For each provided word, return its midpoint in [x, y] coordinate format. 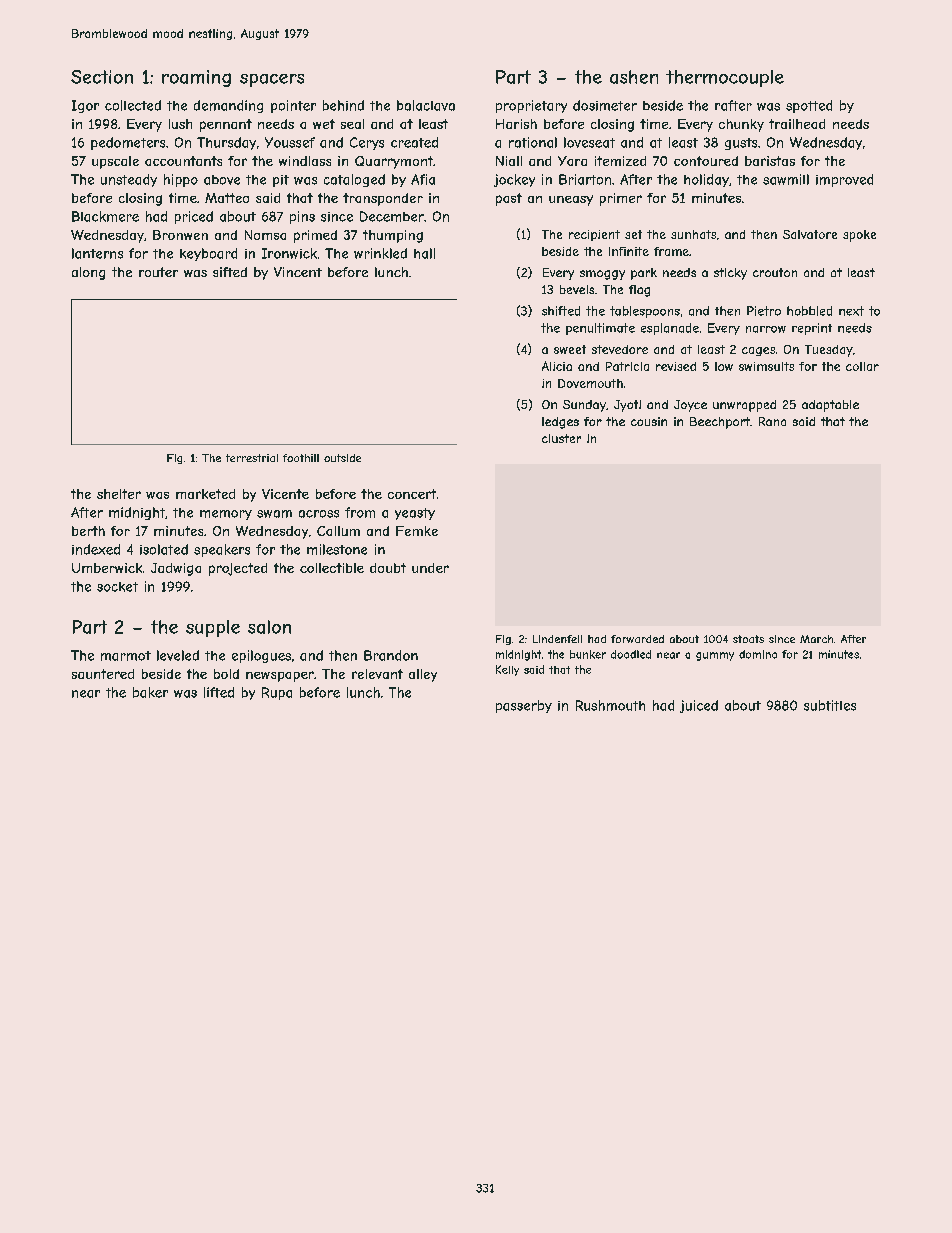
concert [412, 494]
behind [343, 105]
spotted [809, 106]
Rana [772, 421]
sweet [570, 349]
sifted [230, 272]
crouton [775, 272]
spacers [272, 80]
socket [117, 587]
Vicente [285, 494]
